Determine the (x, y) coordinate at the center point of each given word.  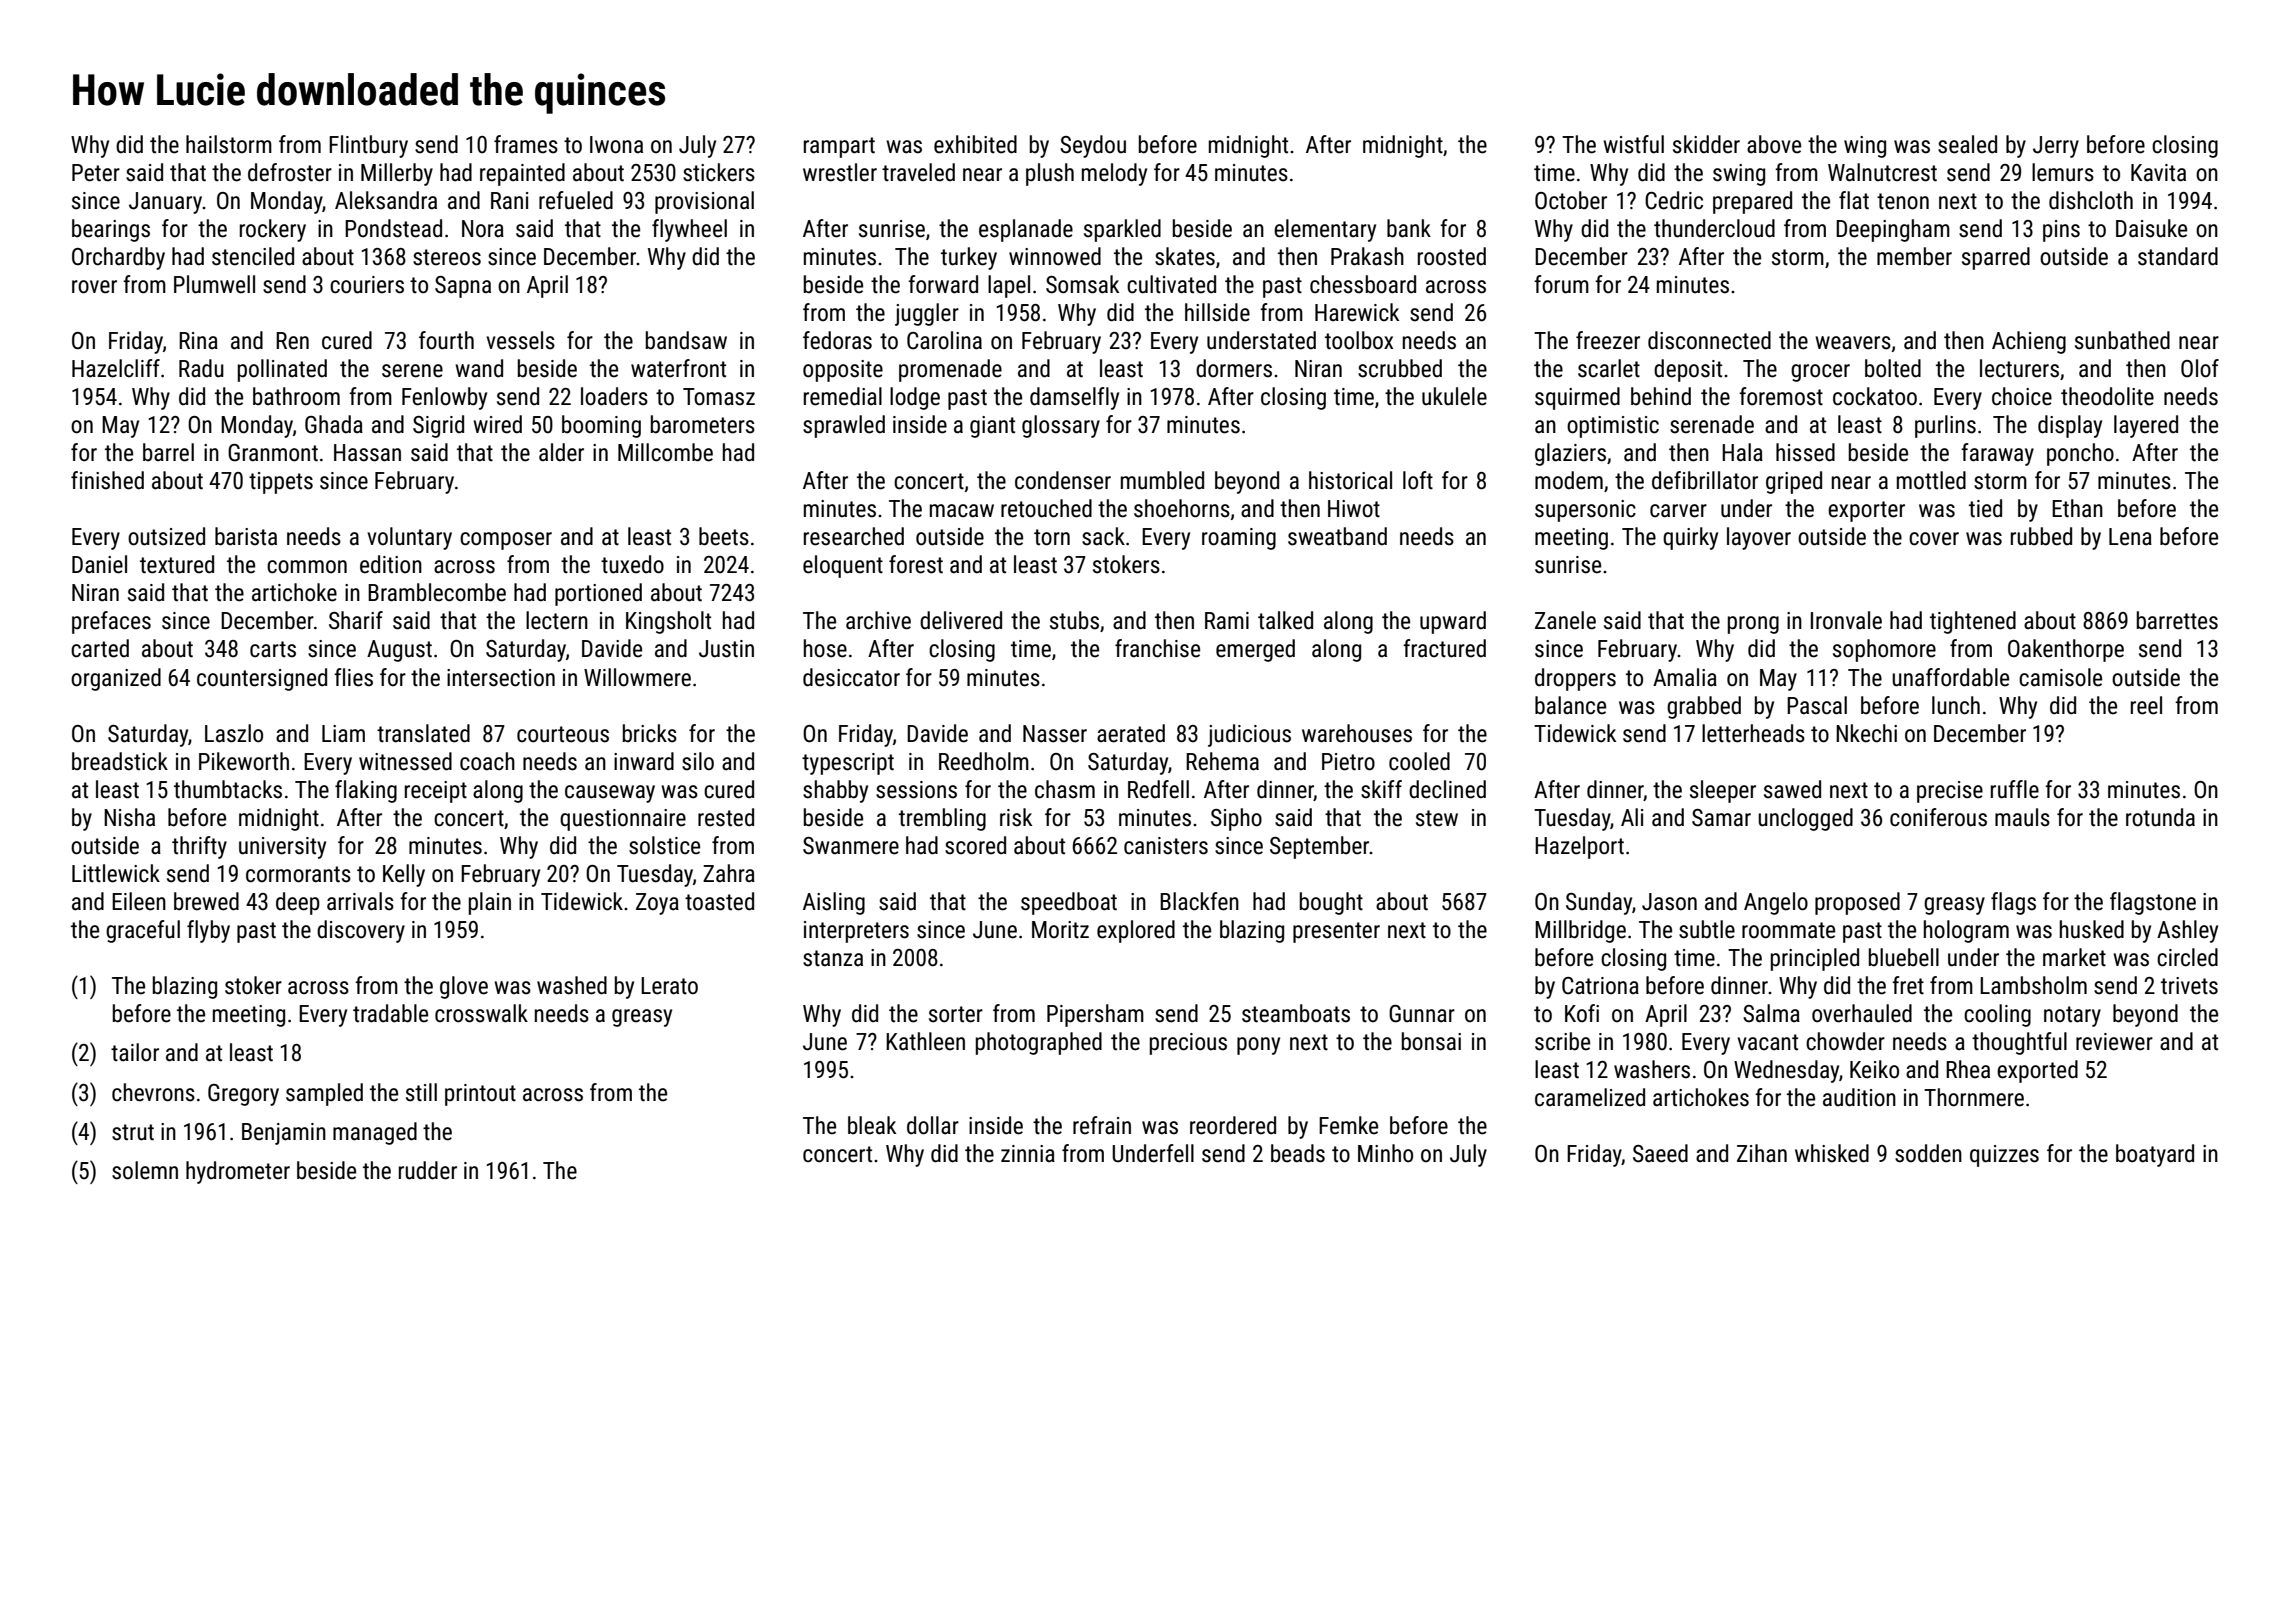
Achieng (2029, 342)
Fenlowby (444, 398)
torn (1052, 537)
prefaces (111, 622)
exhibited (975, 144)
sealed (1967, 144)
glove (464, 987)
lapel (1009, 286)
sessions (916, 790)
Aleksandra (386, 200)
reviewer (2114, 1042)
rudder (428, 1170)
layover (1759, 538)
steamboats (1296, 1013)
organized (116, 679)
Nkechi (1866, 733)
